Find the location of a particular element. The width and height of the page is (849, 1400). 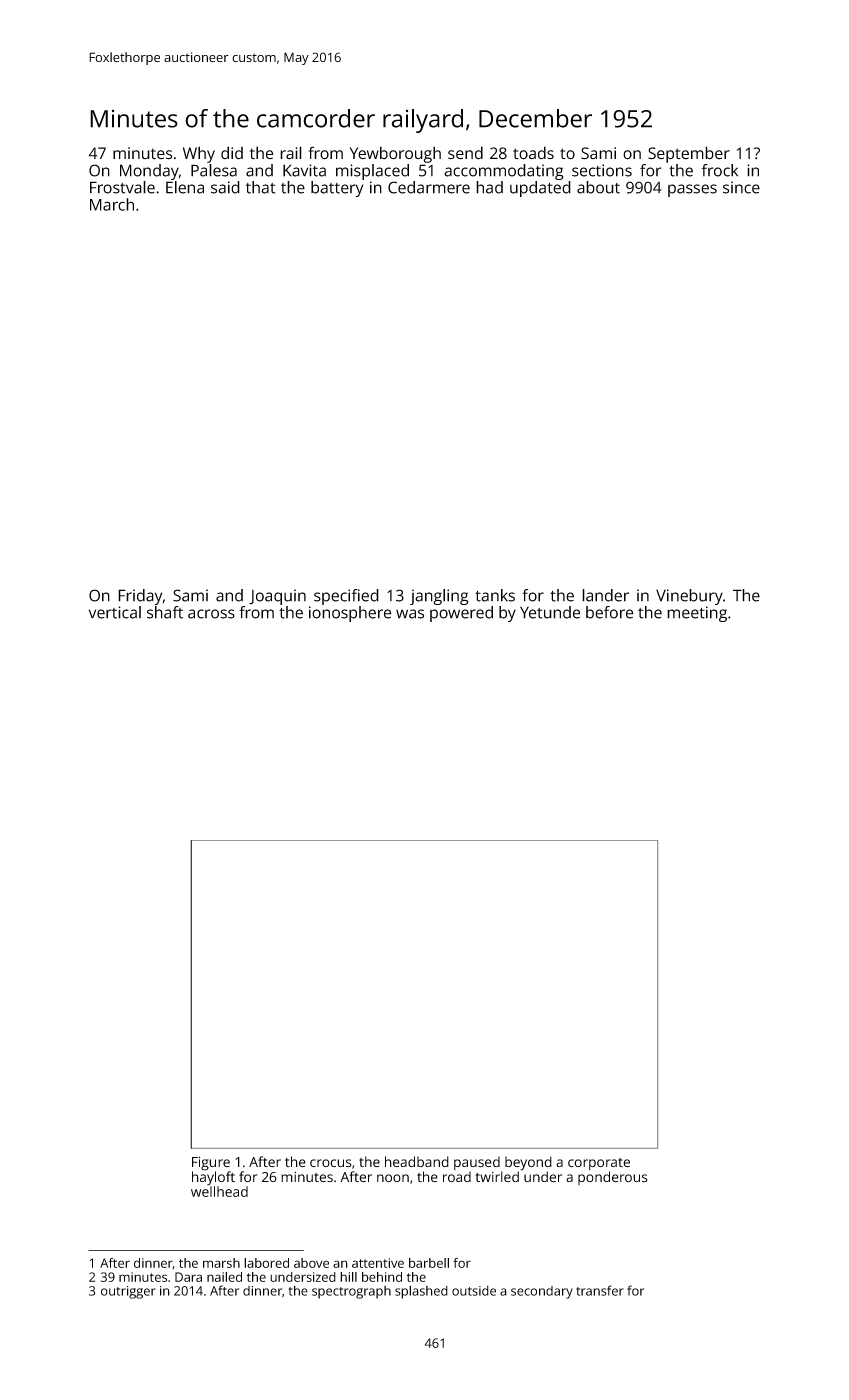

before is located at coordinates (609, 612).
